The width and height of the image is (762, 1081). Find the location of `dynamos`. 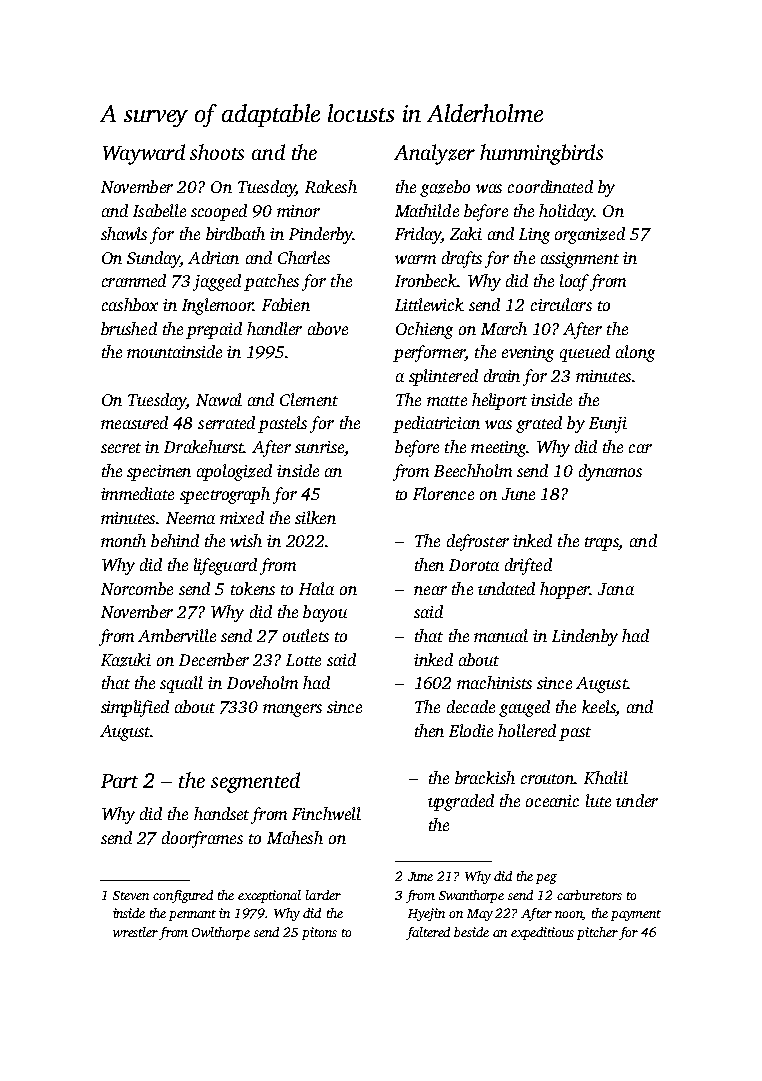

dynamos is located at coordinates (610, 472).
